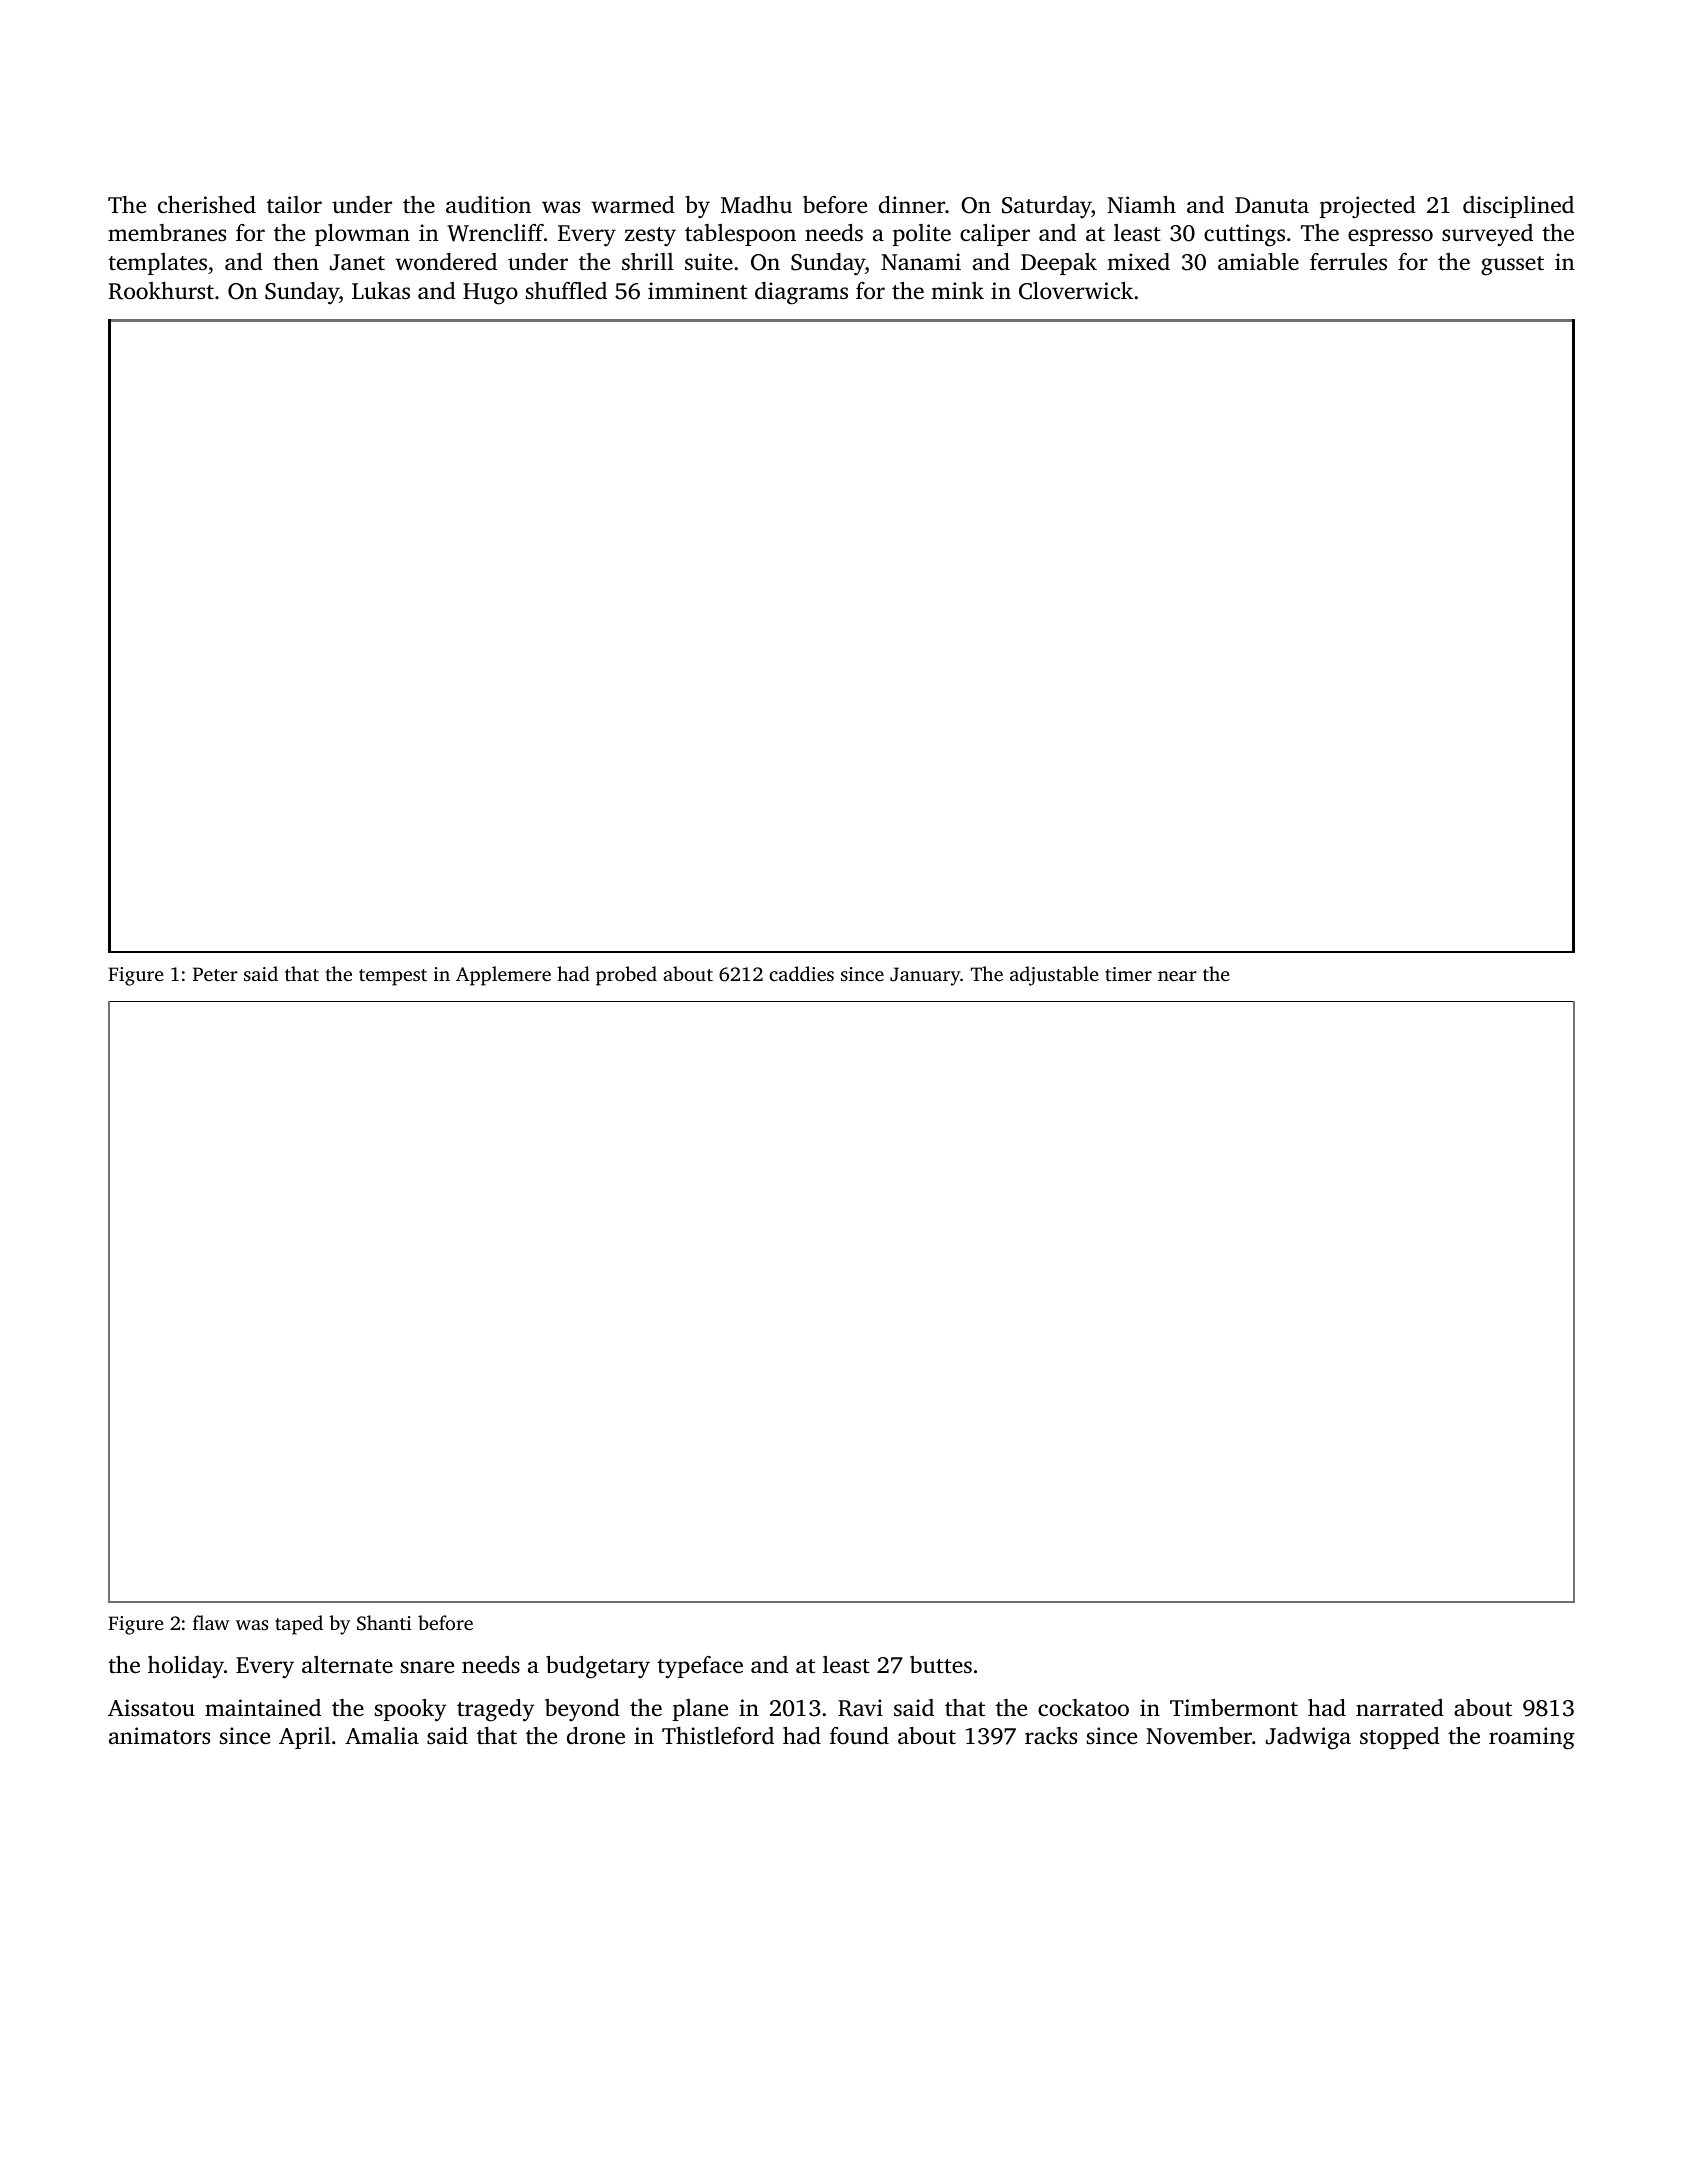 The width and height of the screenshot is (1683, 2178). What do you see at coordinates (305, 1738) in the screenshot?
I see `April` at bounding box center [305, 1738].
